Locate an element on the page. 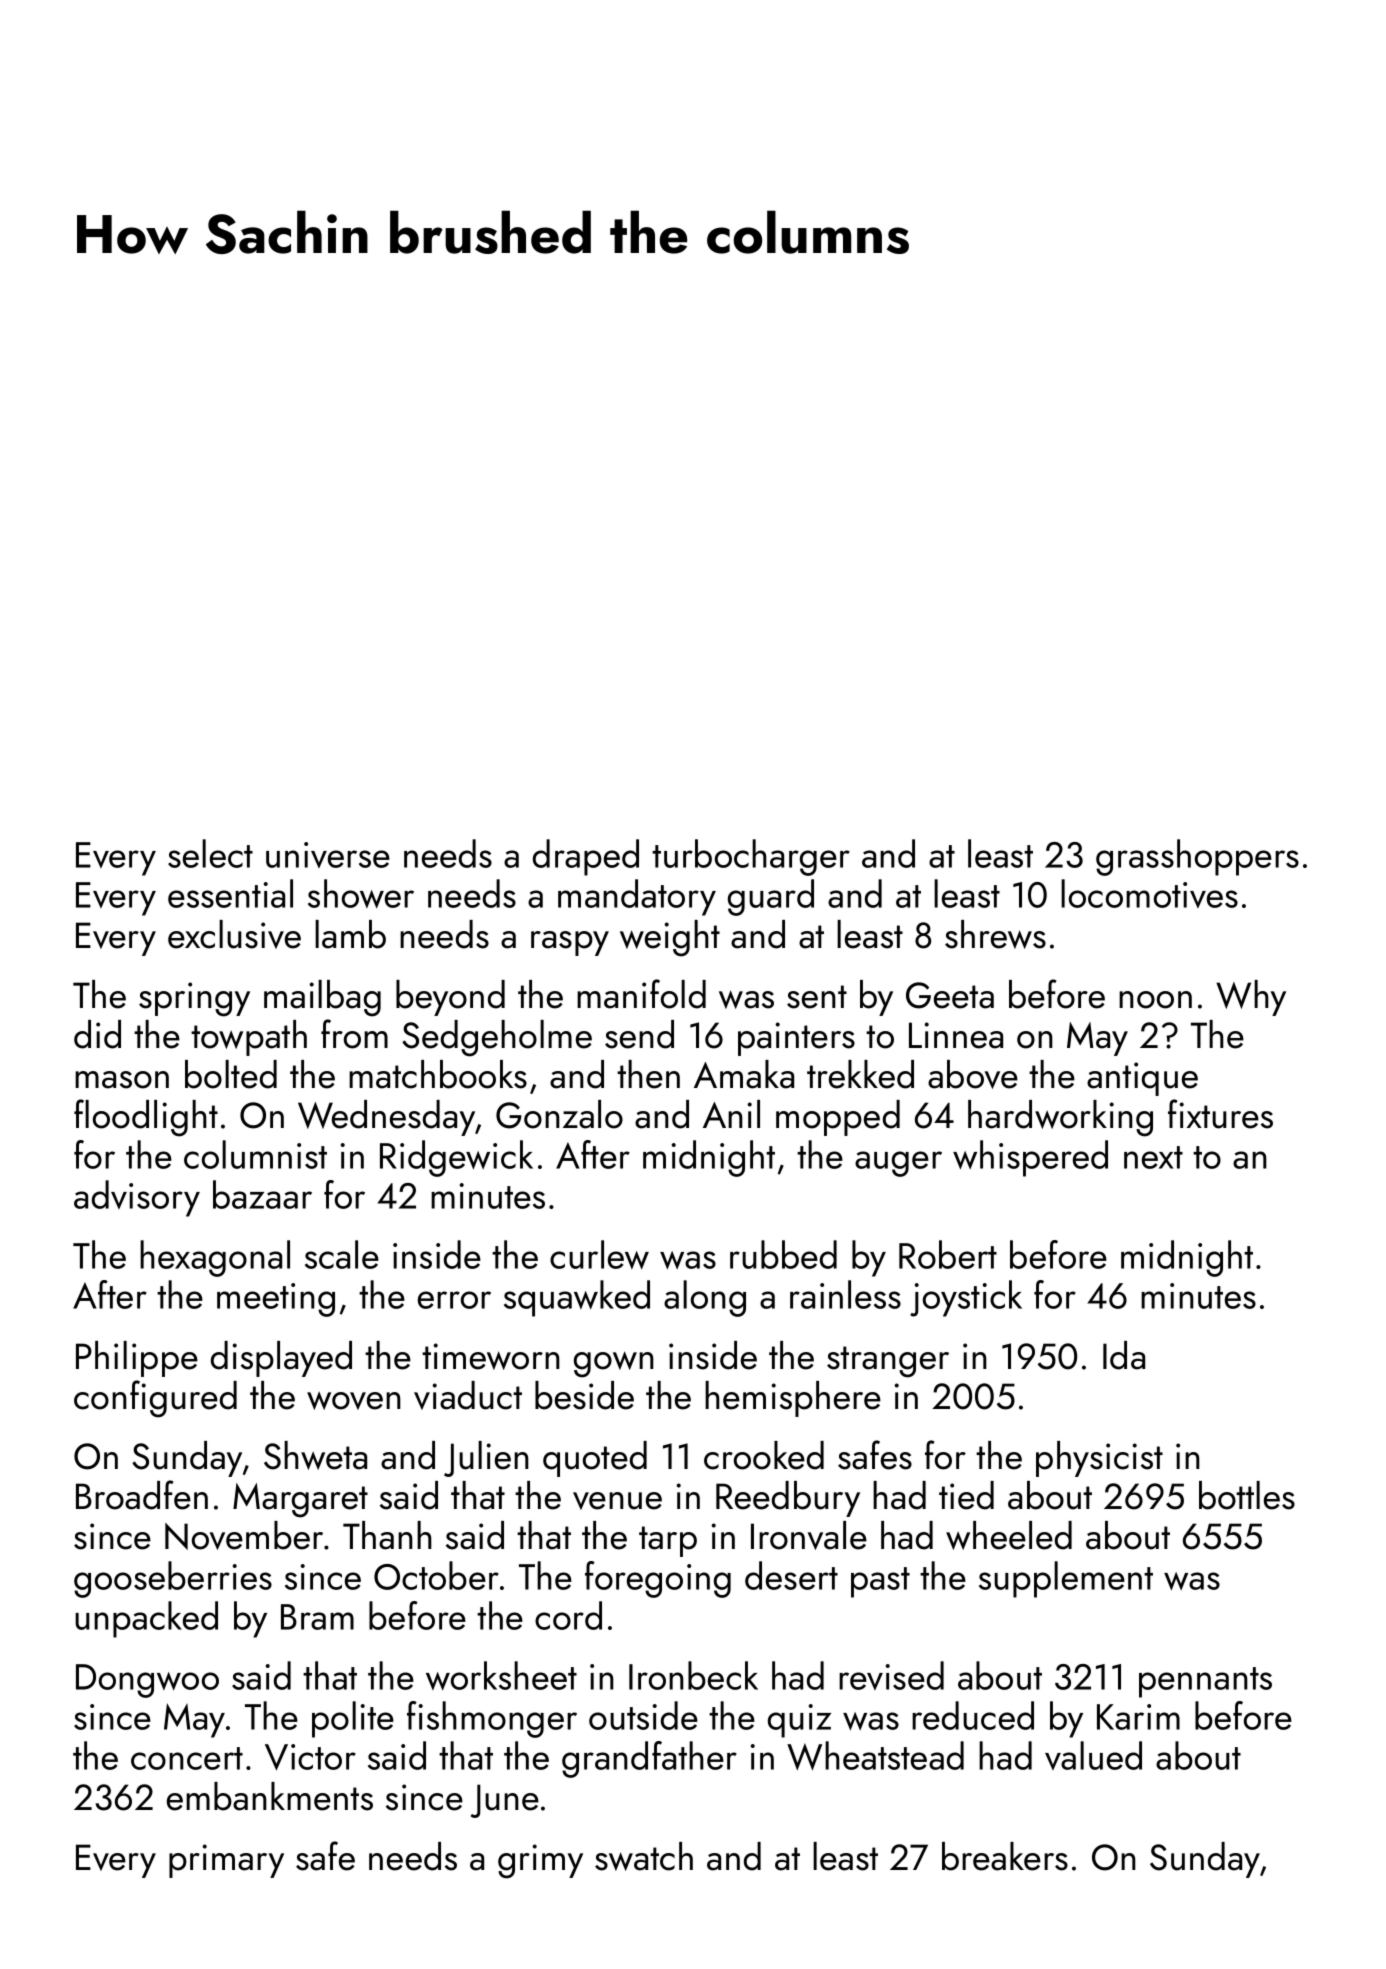  cord is located at coordinates (568, 1615).
